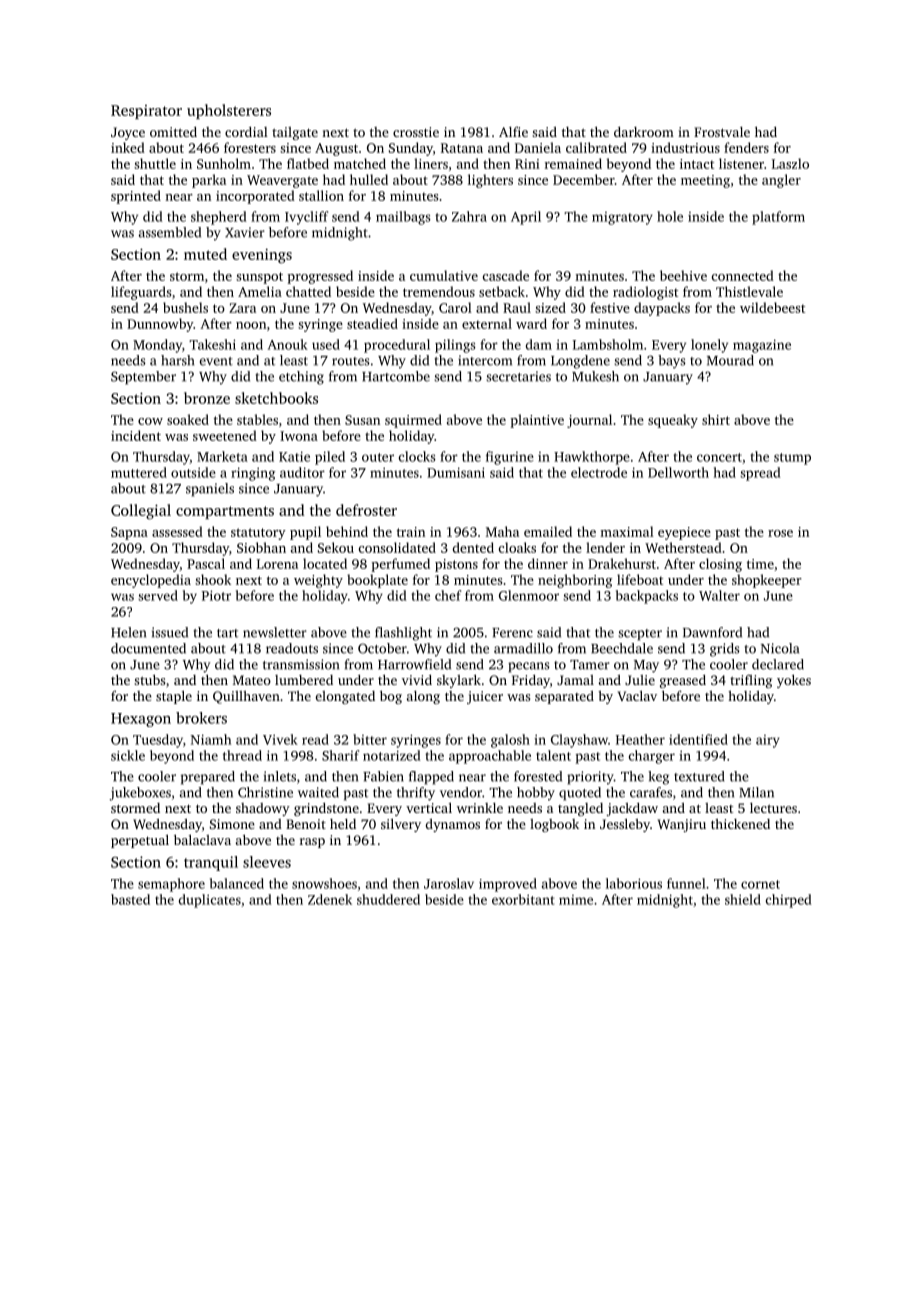 The image size is (924, 1308). What do you see at coordinates (416, 132) in the screenshot?
I see `crosstie` at bounding box center [416, 132].
